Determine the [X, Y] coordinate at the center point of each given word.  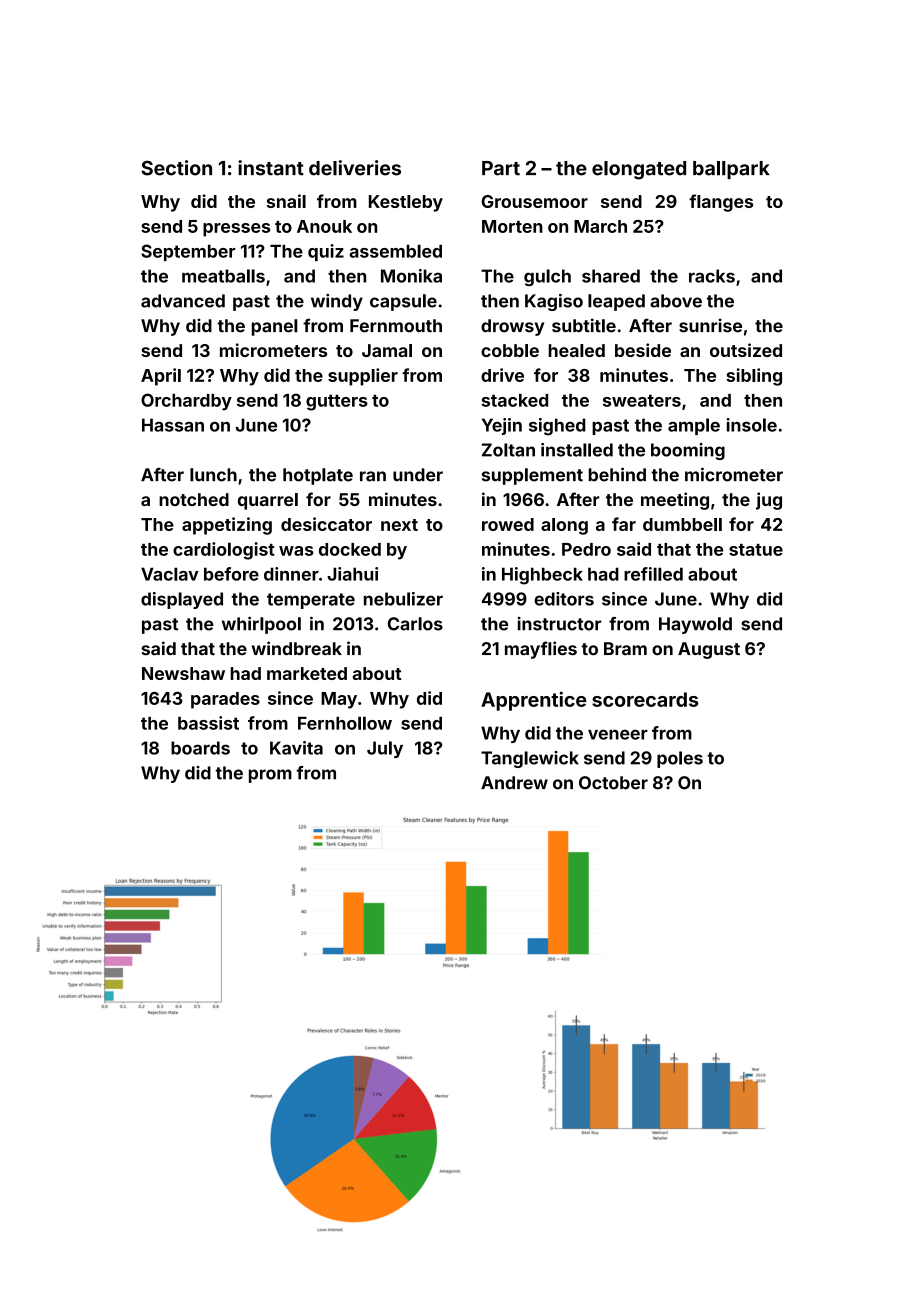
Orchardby [186, 402]
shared [611, 276]
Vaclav [170, 574]
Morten [512, 226]
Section [176, 168]
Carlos [415, 624]
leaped [616, 302]
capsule [403, 302]
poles [680, 759]
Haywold [695, 625]
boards [200, 748]
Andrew [514, 783]
